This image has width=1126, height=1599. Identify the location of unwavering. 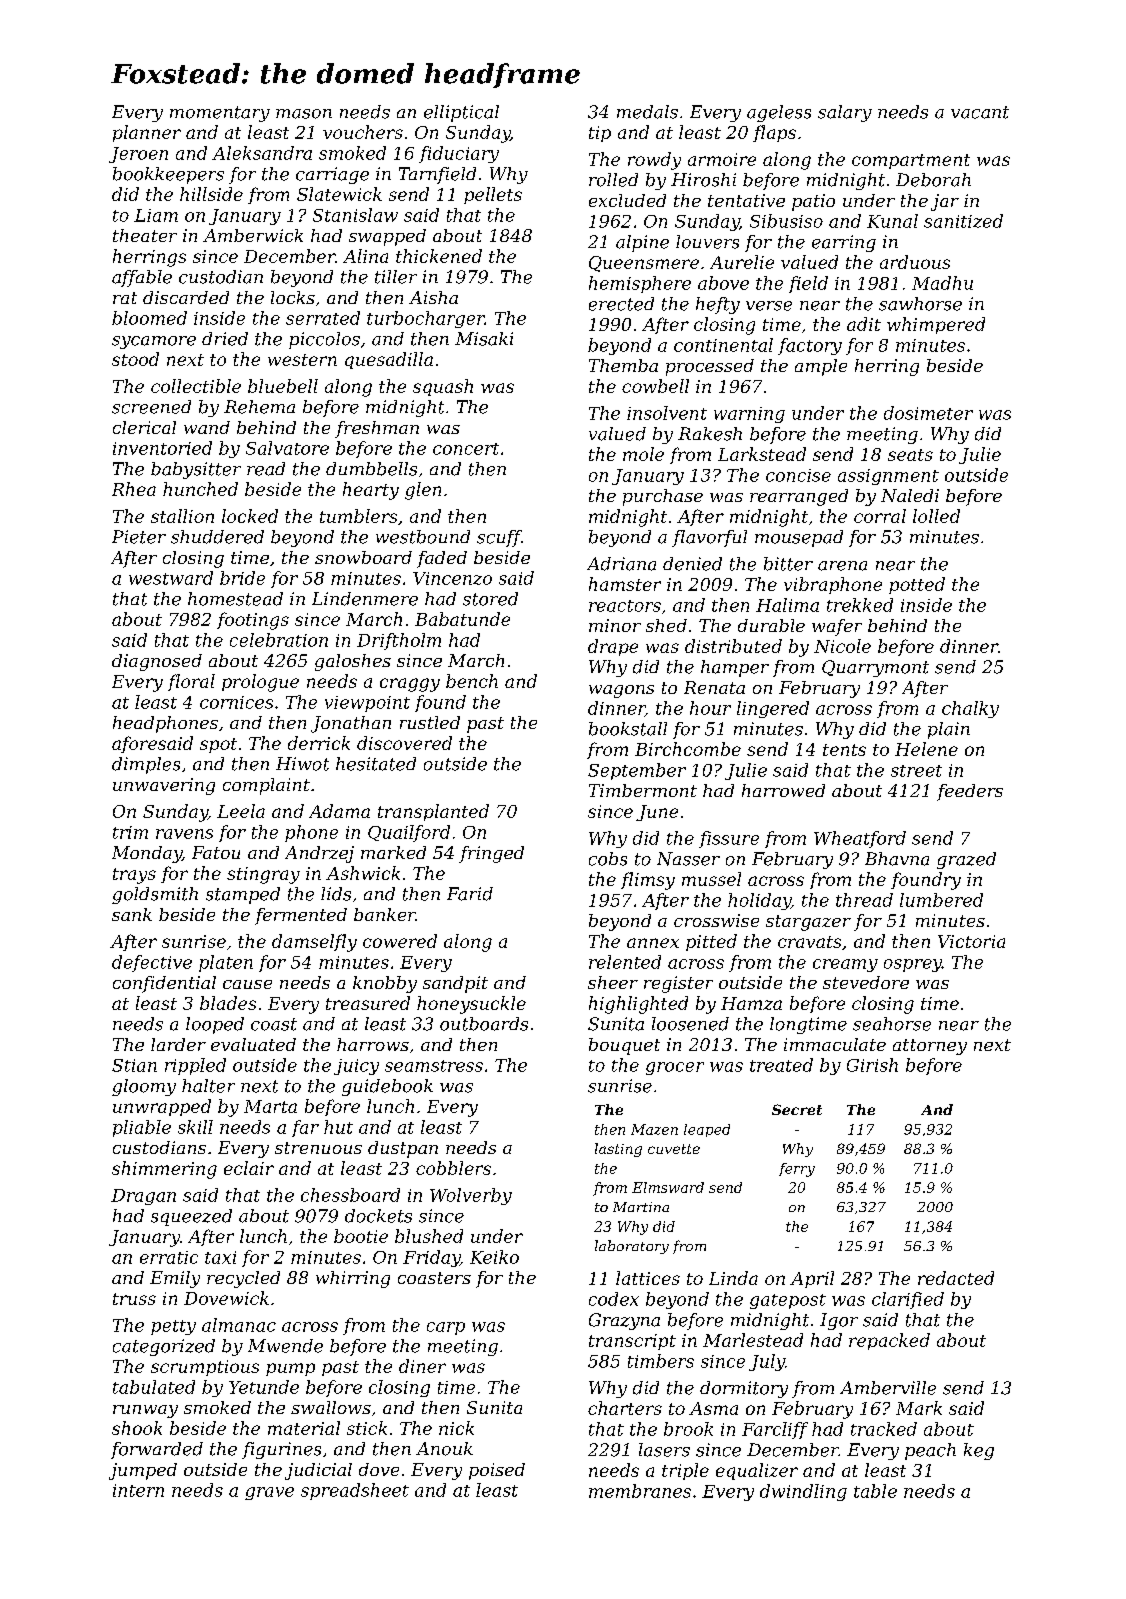
(164, 786).
